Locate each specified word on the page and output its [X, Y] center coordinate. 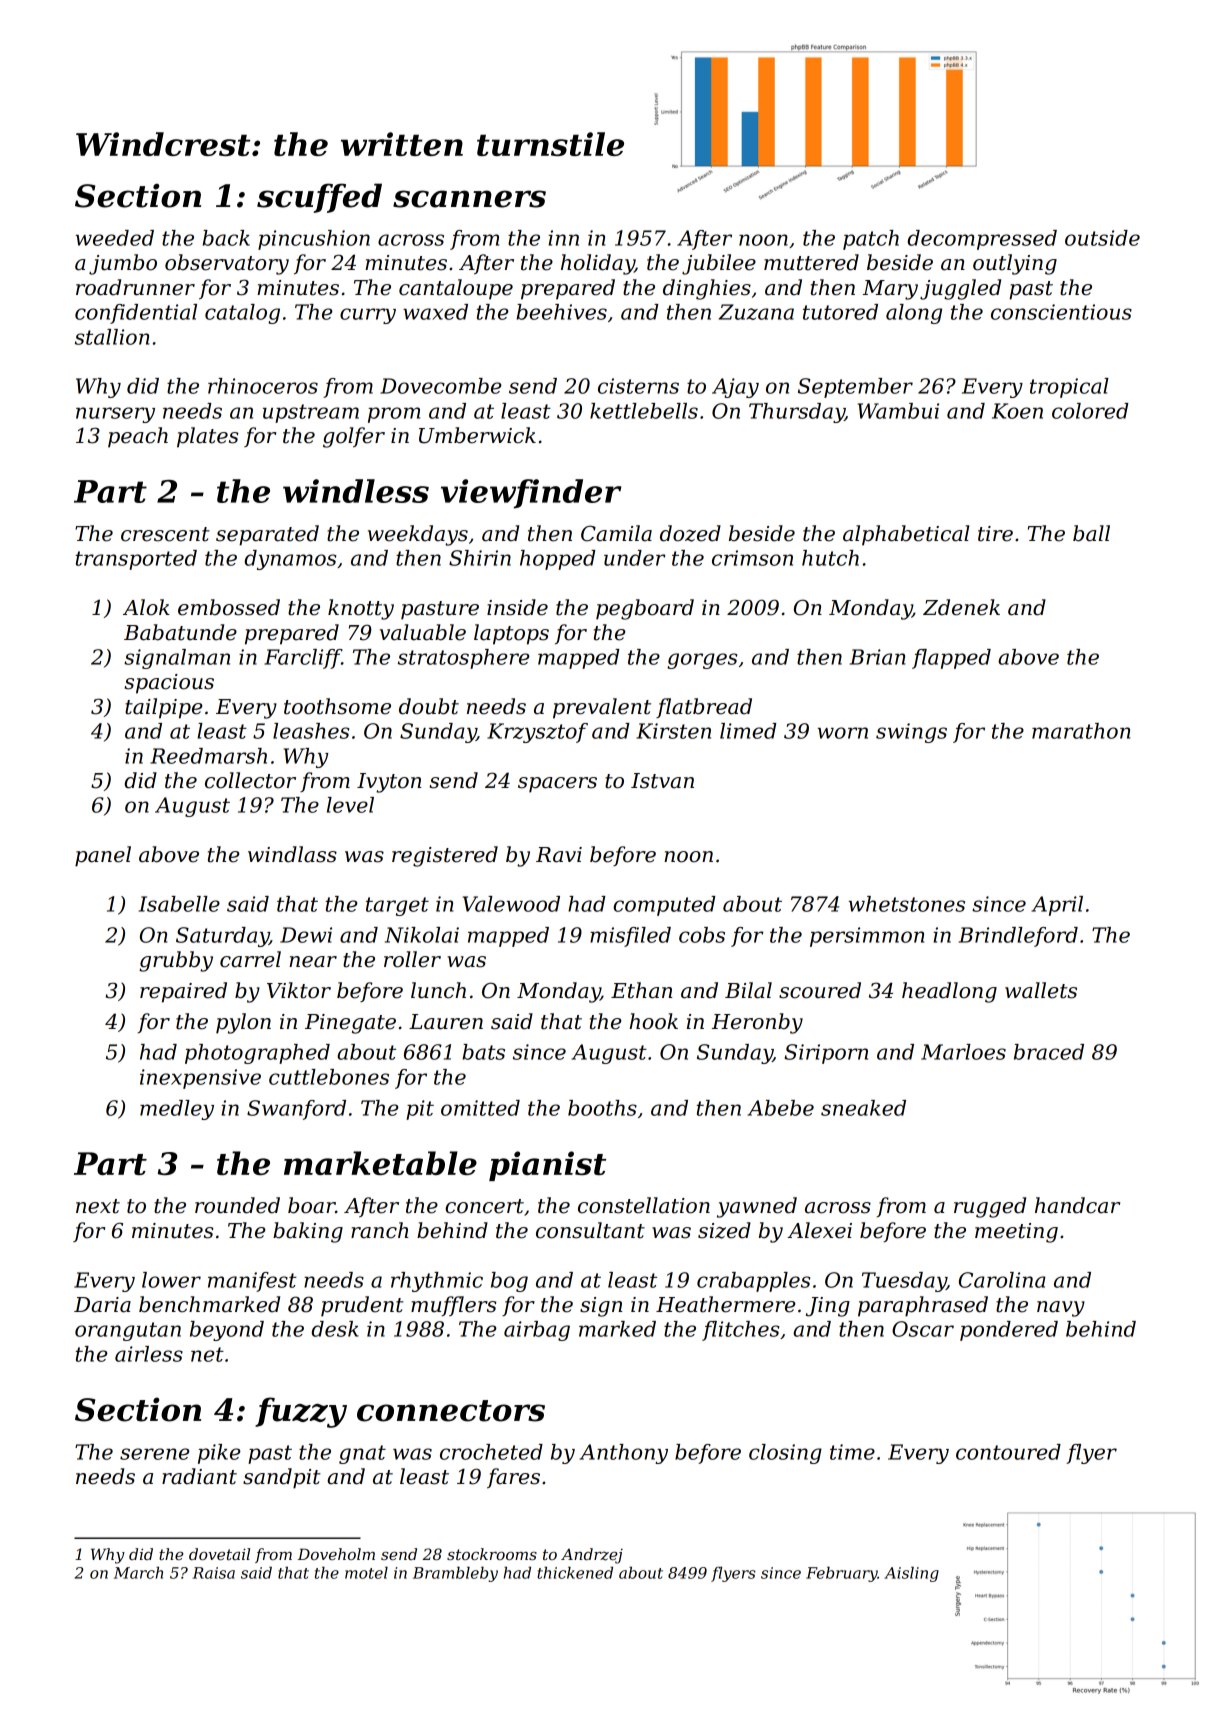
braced [1049, 1052]
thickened [575, 1573]
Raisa [213, 1573]
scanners [469, 199]
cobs [702, 935]
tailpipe [163, 708]
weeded [115, 238]
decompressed [982, 240]
